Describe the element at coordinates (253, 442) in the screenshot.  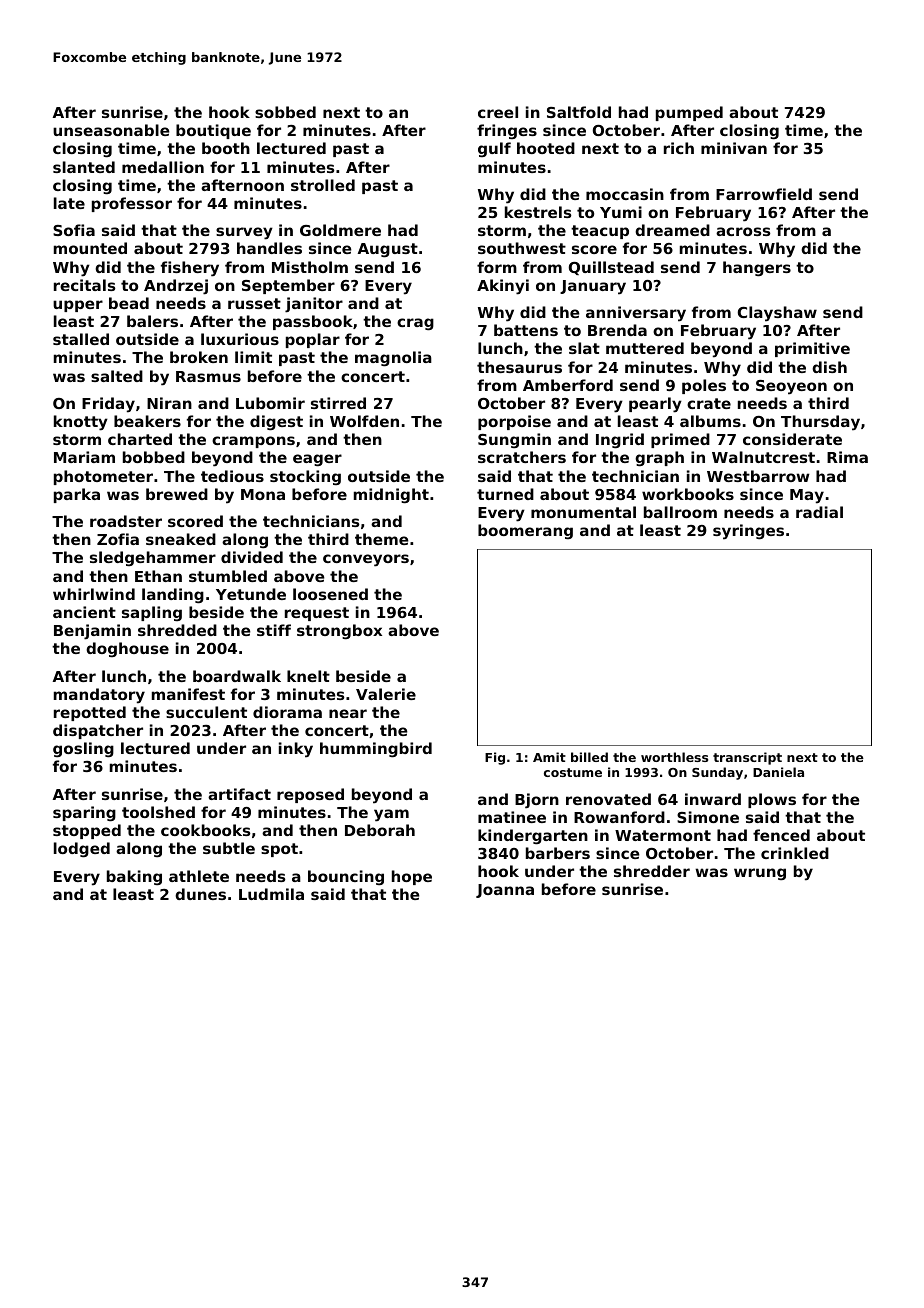
I see `crampons` at that location.
